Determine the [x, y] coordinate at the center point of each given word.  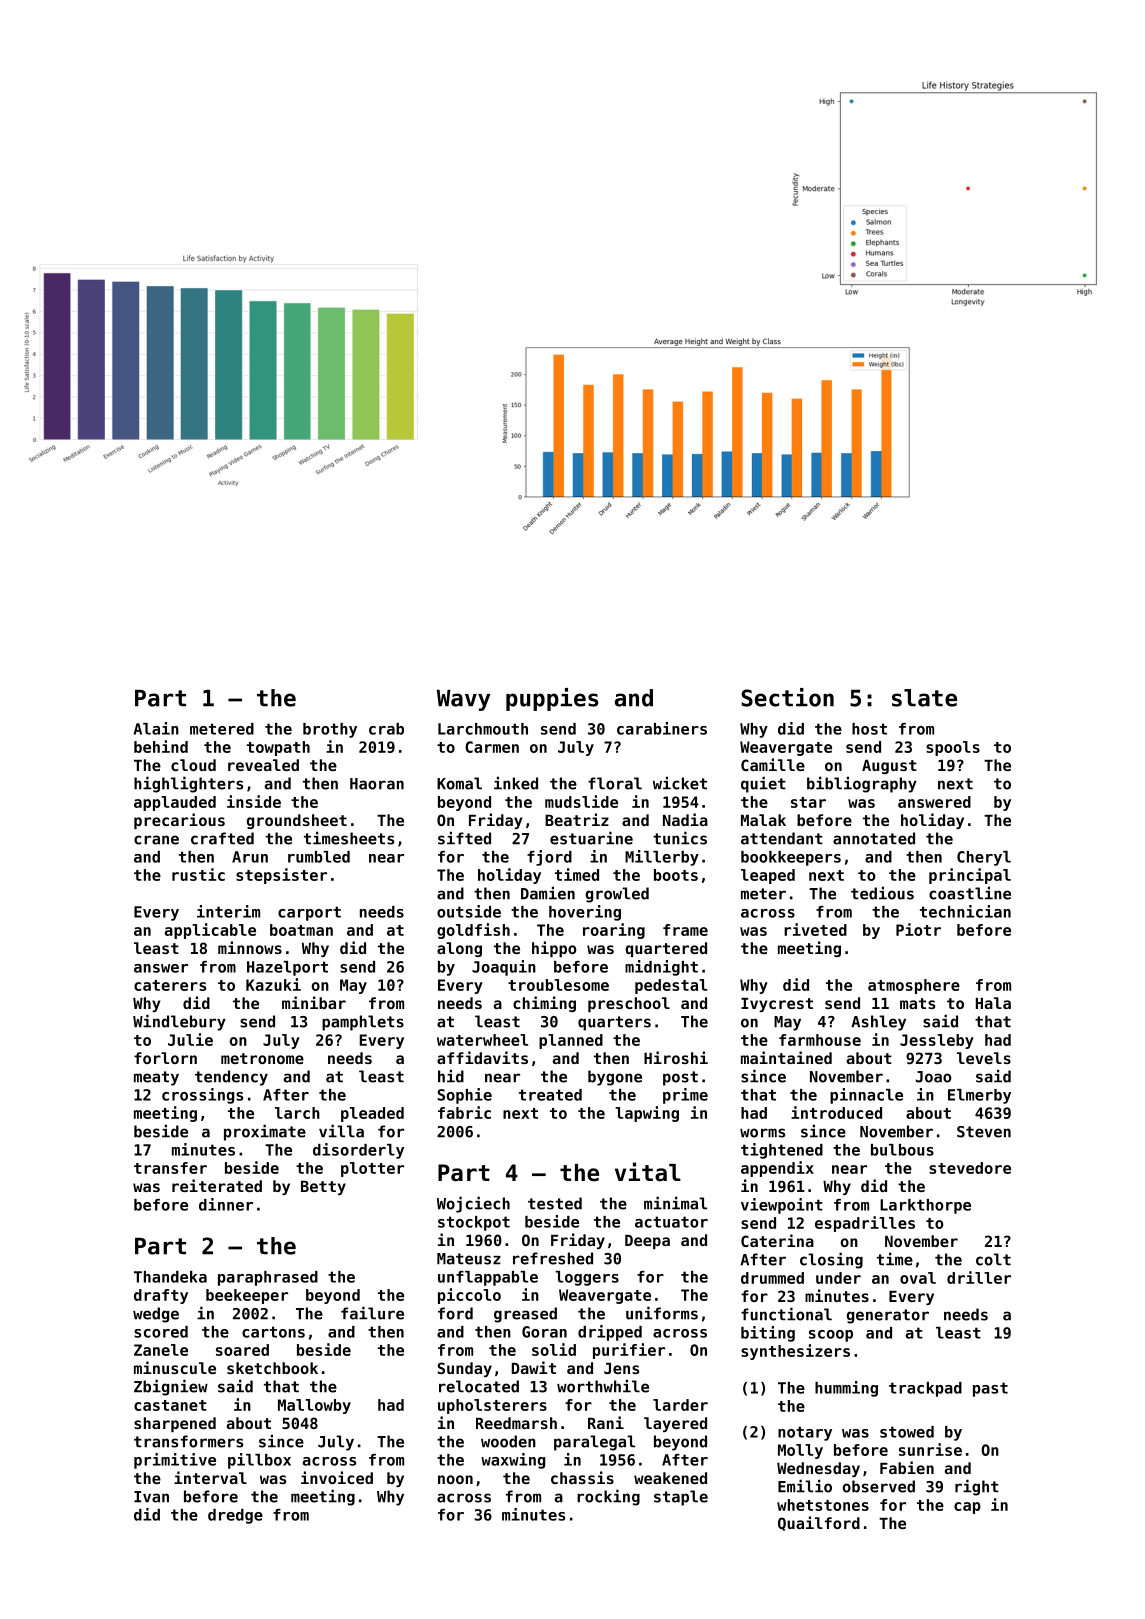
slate [924, 698]
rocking [608, 1497]
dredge [235, 1516]
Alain [156, 728]
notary [805, 1433]
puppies [552, 699]
